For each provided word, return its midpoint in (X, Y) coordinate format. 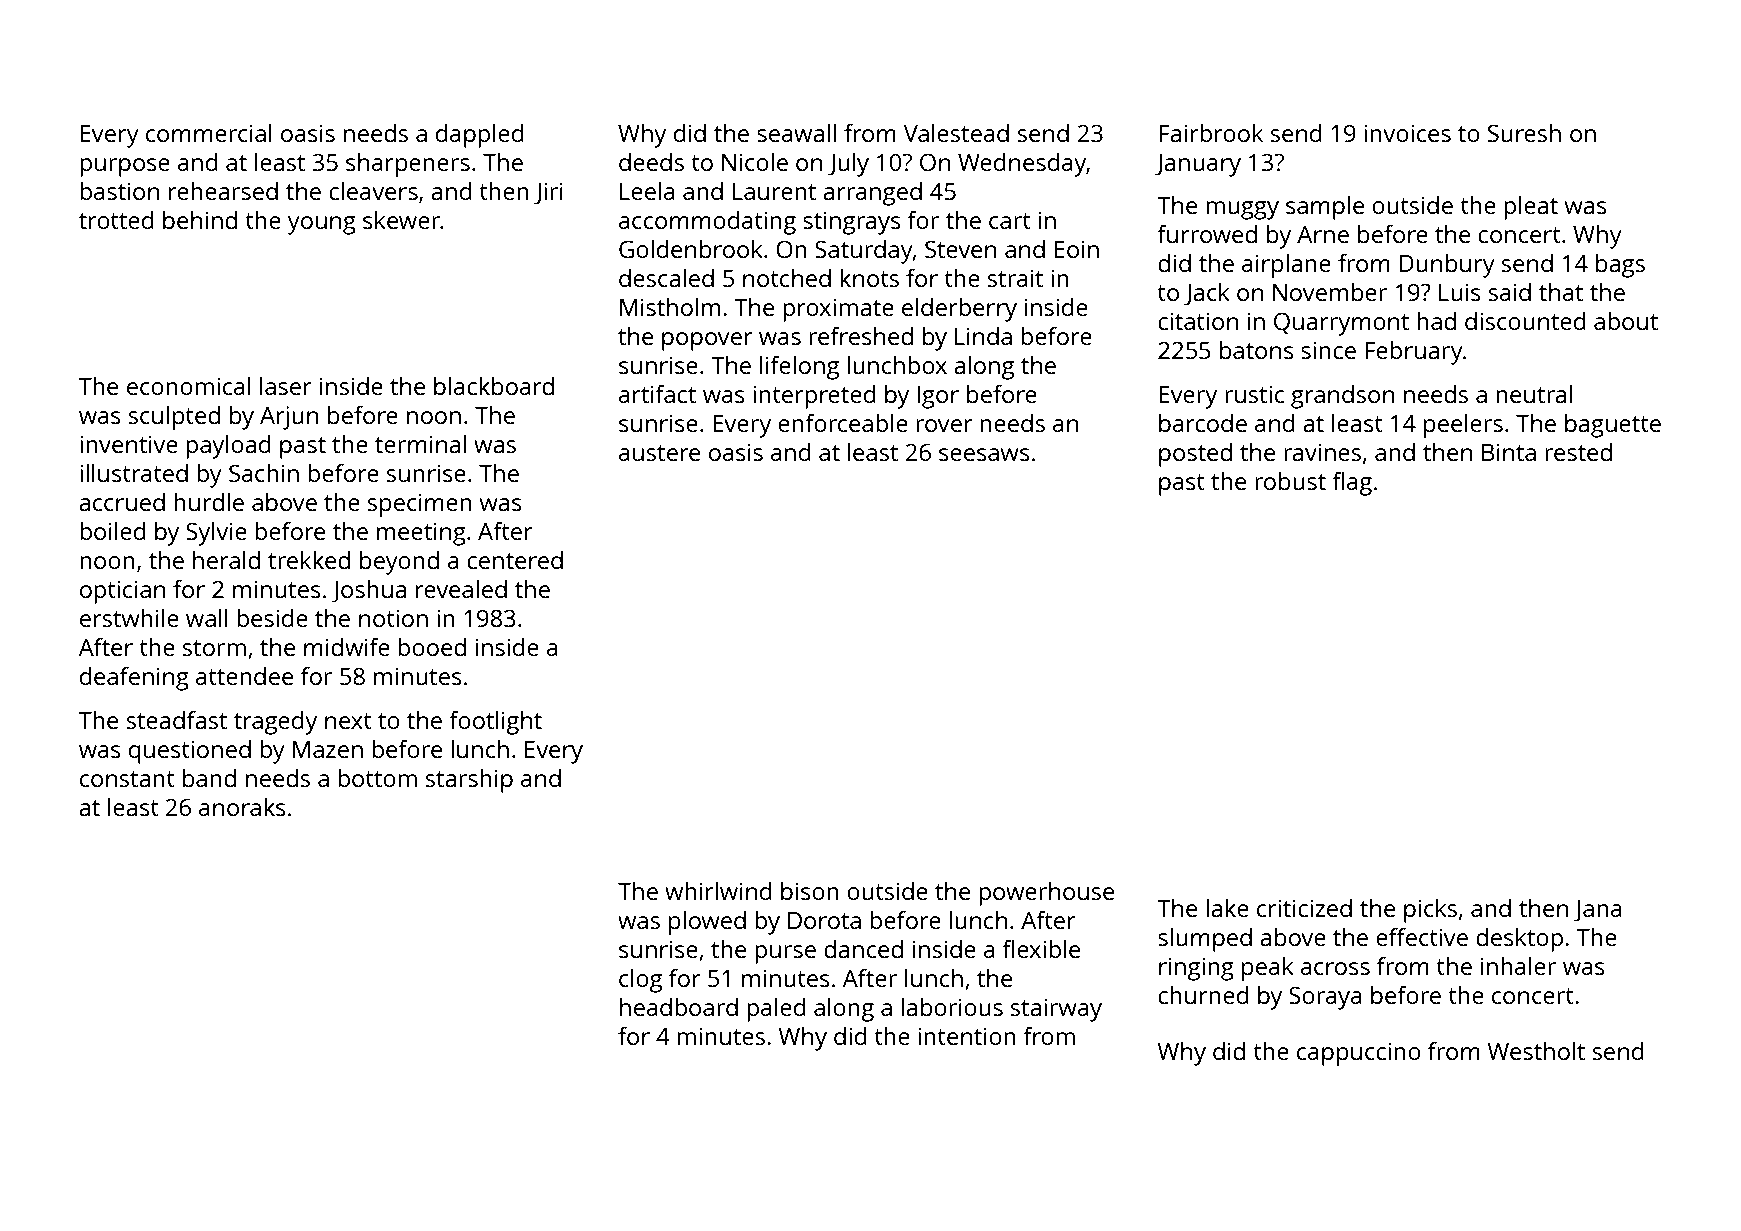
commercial (209, 133)
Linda (983, 336)
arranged (872, 194)
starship (469, 781)
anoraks (242, 807)
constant (127, 779)
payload (228, 447)
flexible (1041, 949)
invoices (1407, 133)
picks (1430, 911)
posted (1195, 455)
